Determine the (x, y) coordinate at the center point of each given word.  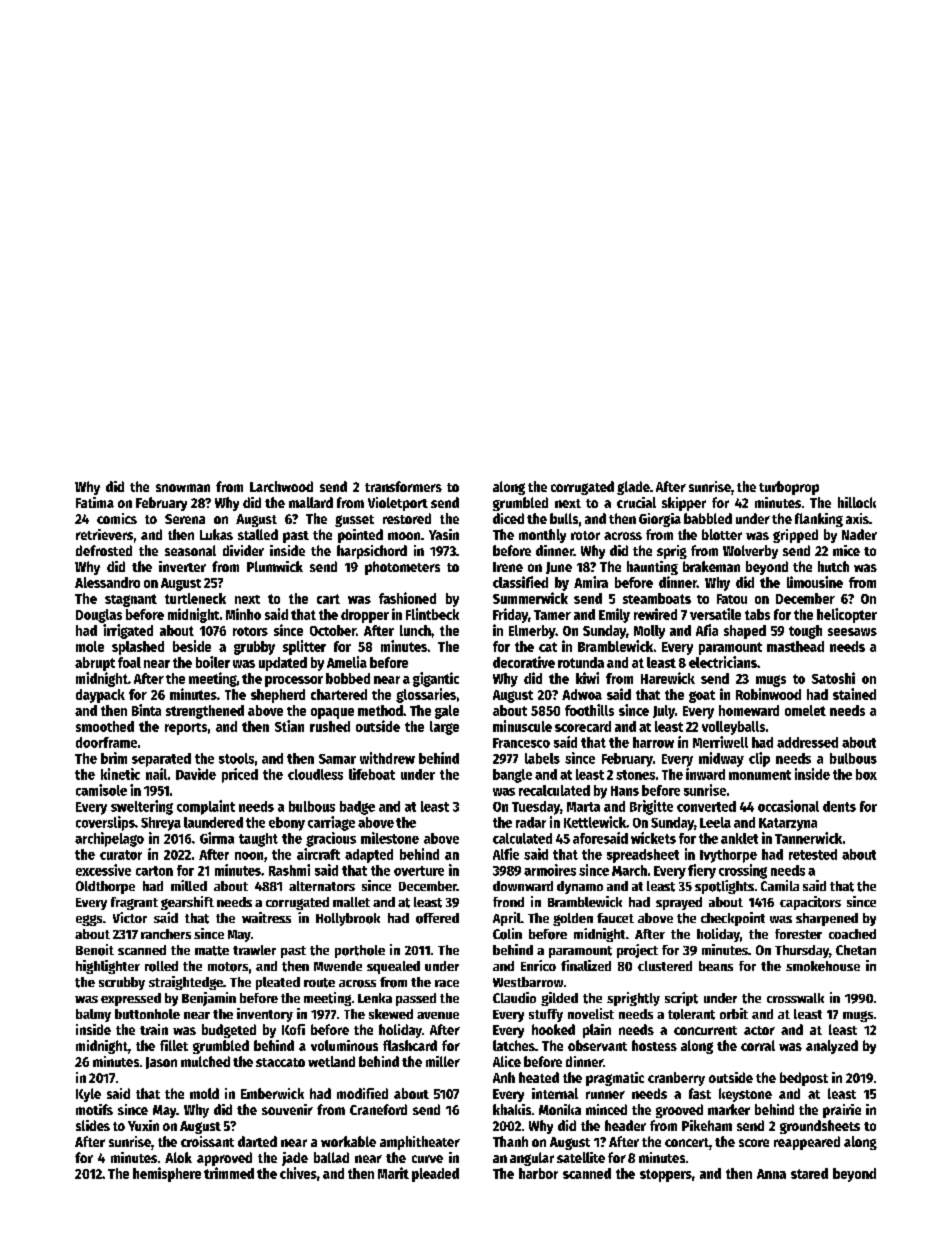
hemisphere (167, 1174)
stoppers (666, 1175)
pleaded (435, 1175)
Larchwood (281, 486)
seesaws (852, 632)
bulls (564, 518)
